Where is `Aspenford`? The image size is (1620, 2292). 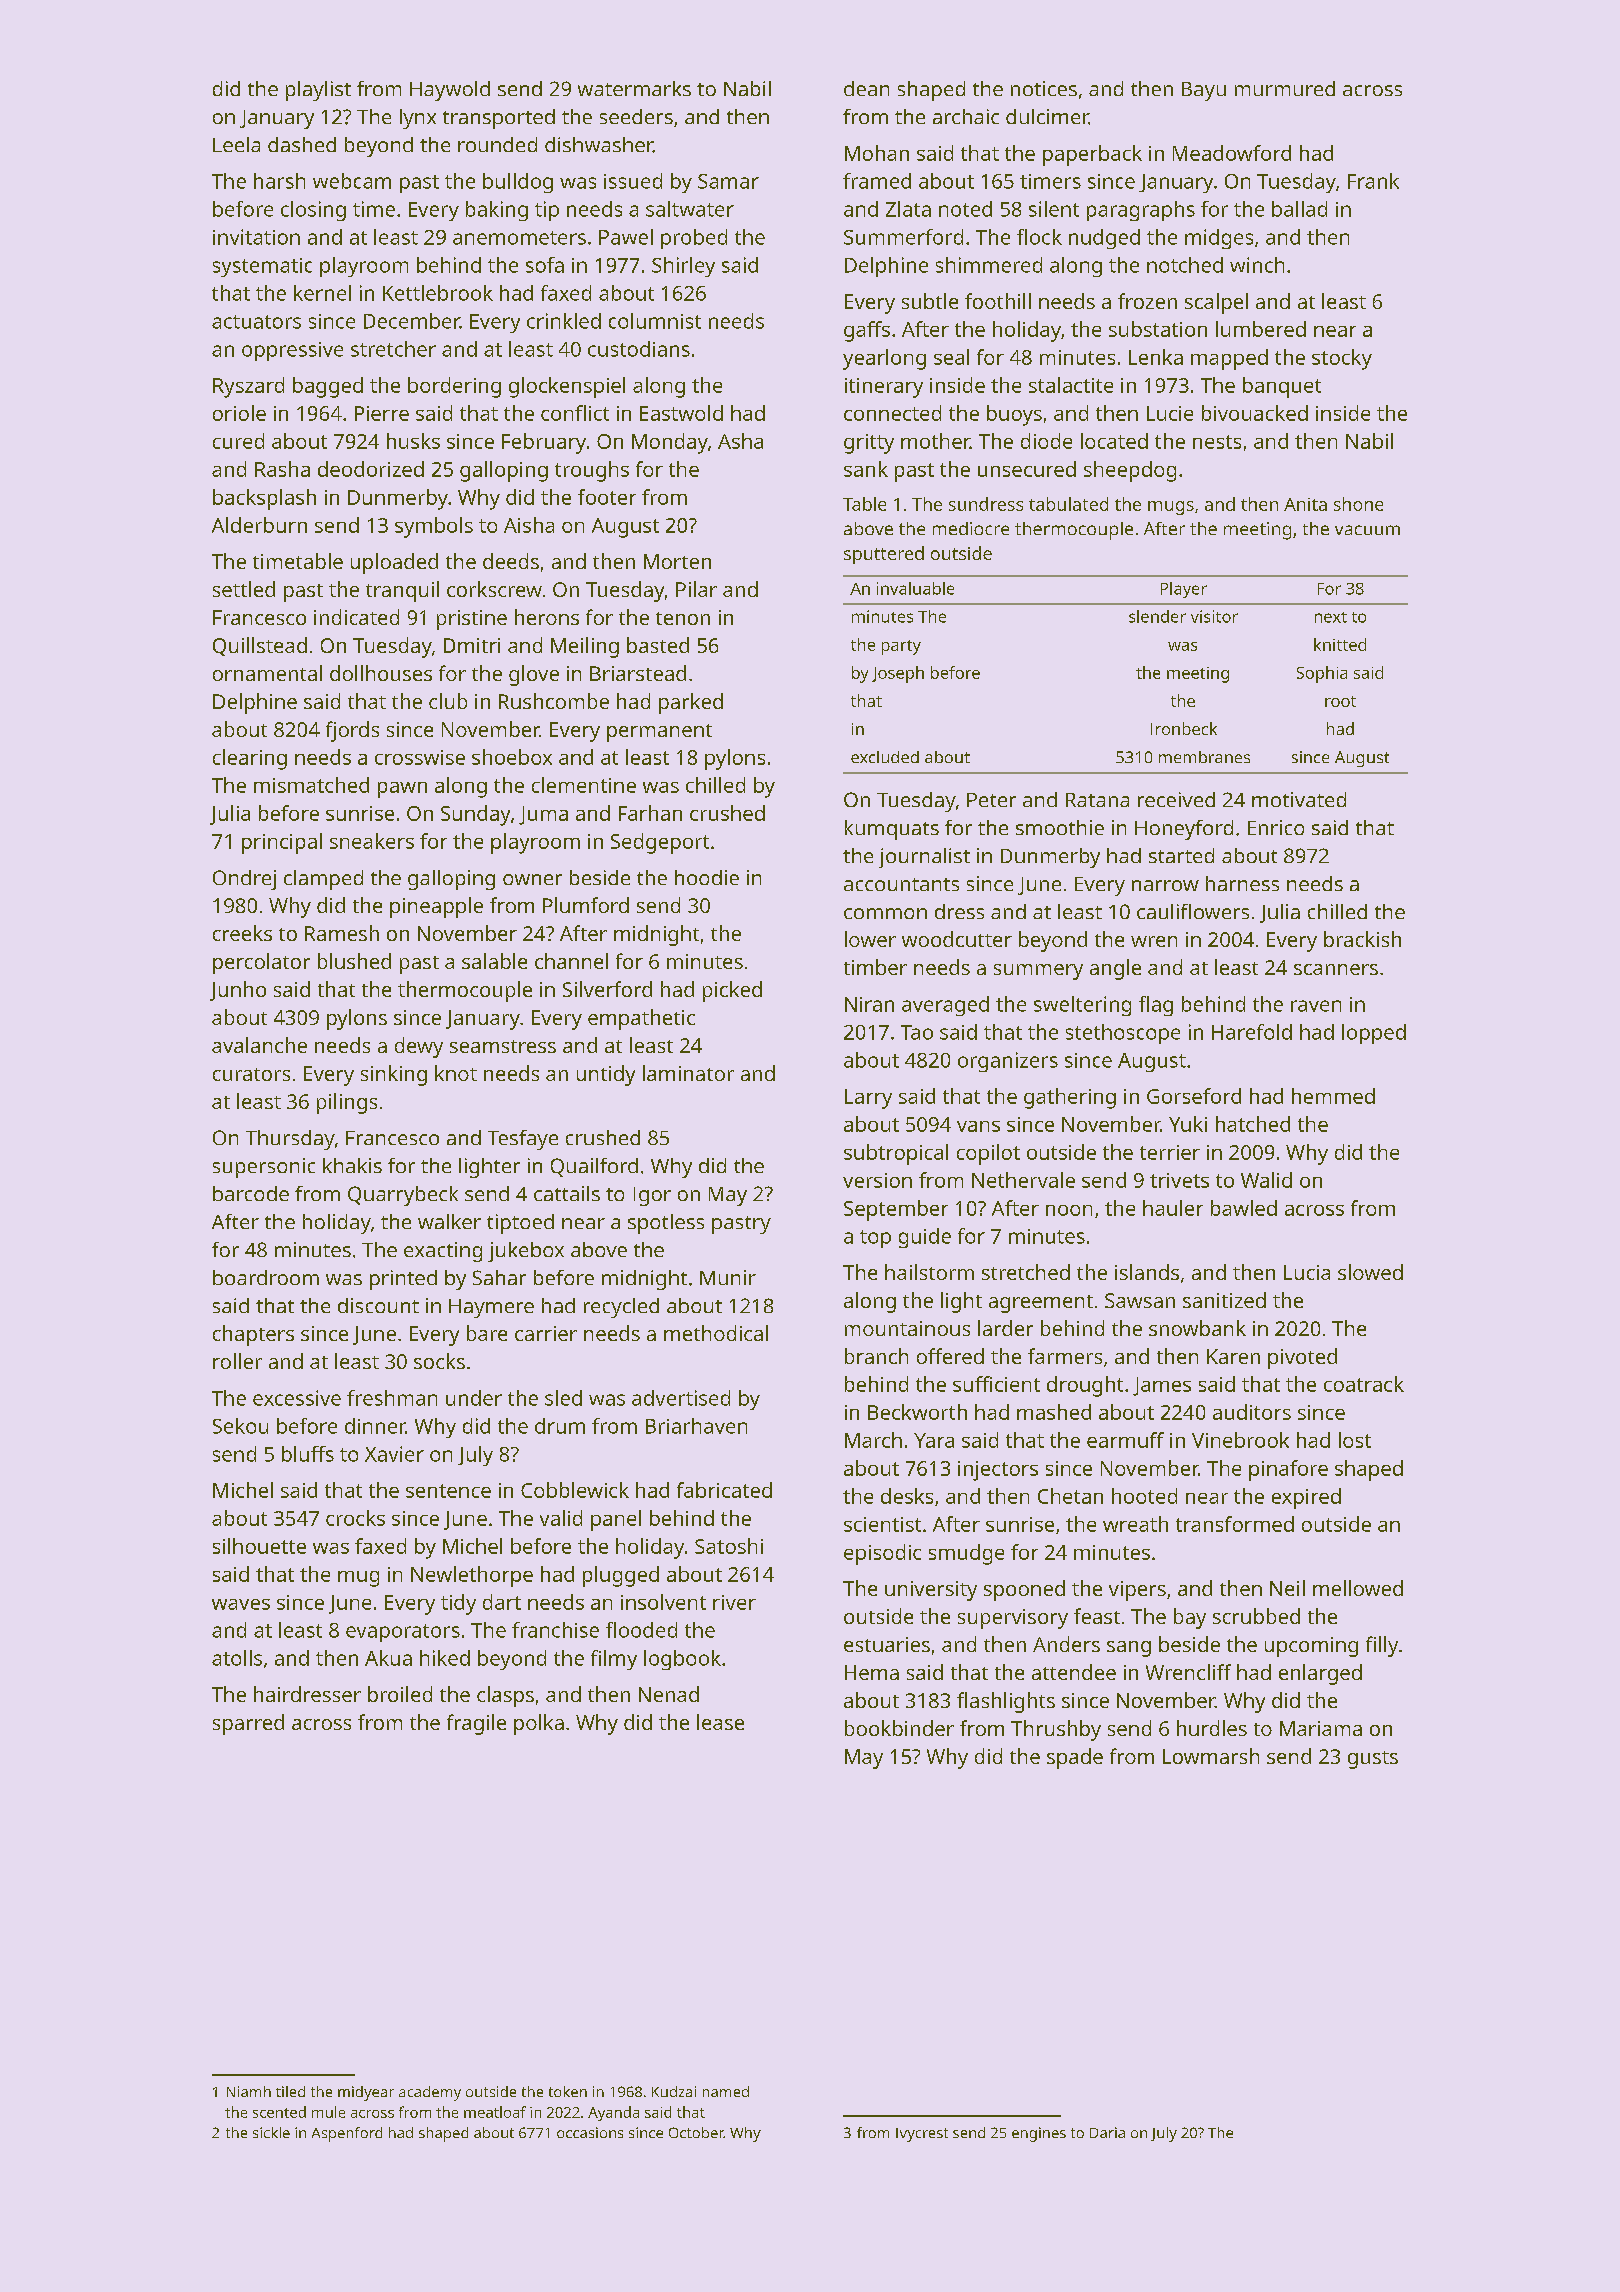
Aspenford is located at coordinates (347, 2134).
